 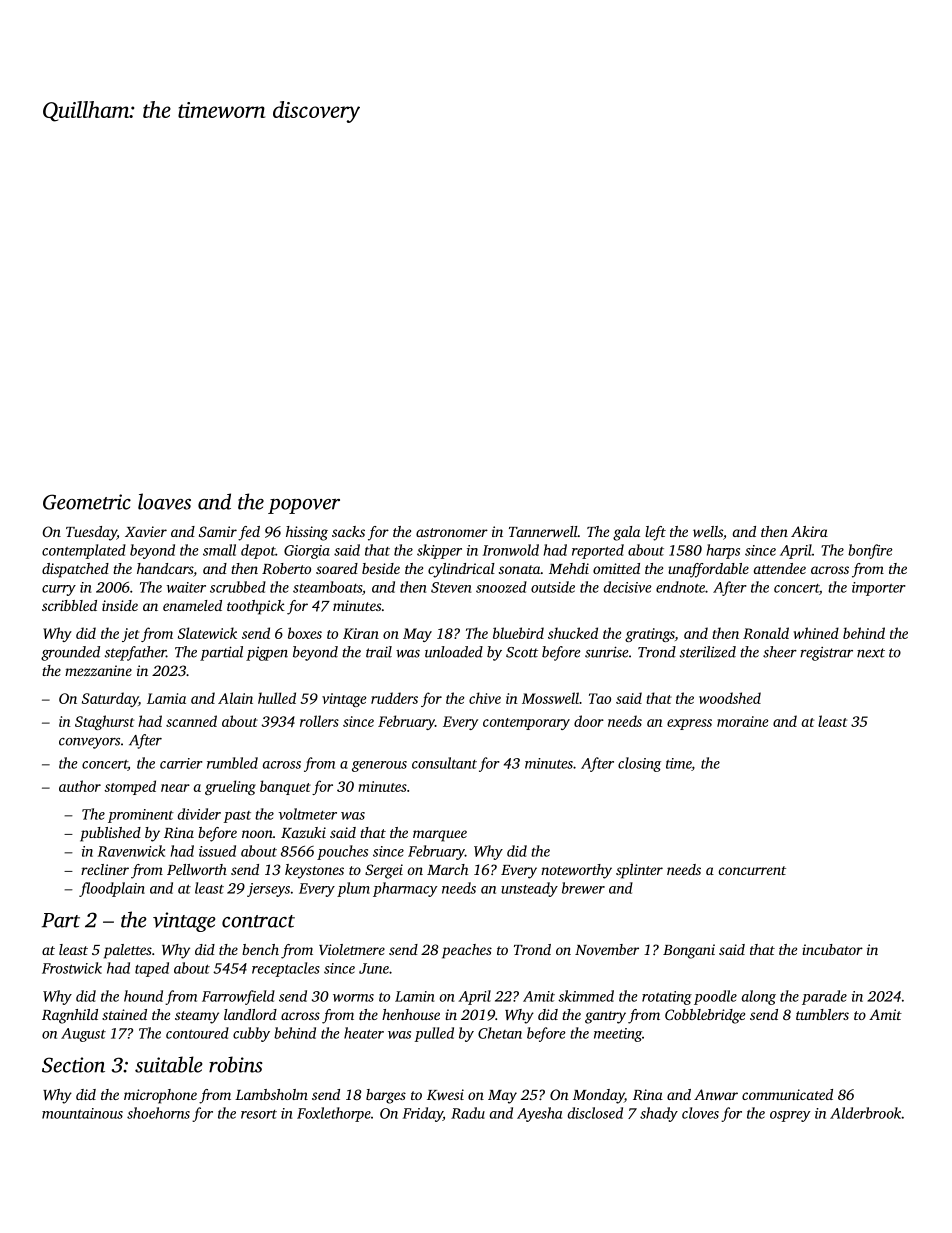 What do you see at coordinates (618, 1035) in the image?
I see `meeting` at bounding box center [618, 1035].
